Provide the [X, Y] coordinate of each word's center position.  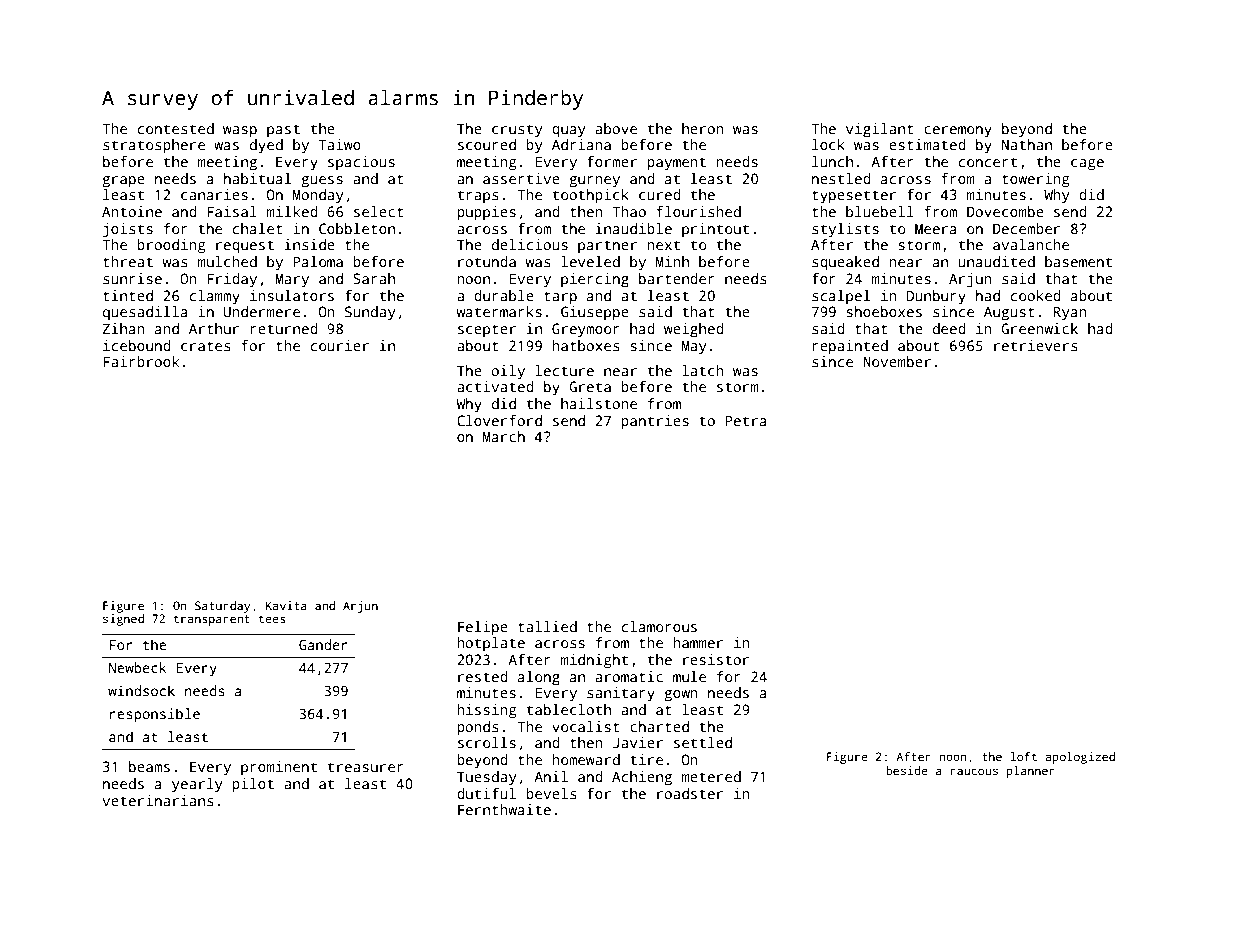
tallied [547, 626]
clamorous [659, 626]
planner [1031, 772]
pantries [655, 422]
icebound [137, 345]
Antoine [132, 211]
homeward [586, 759]
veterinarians [158, 800]
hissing [486, 711]
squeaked [845, 263]
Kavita [286, 605]
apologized [1080, 758]
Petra [746, 420]
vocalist [586, 726]
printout [715, 230]
